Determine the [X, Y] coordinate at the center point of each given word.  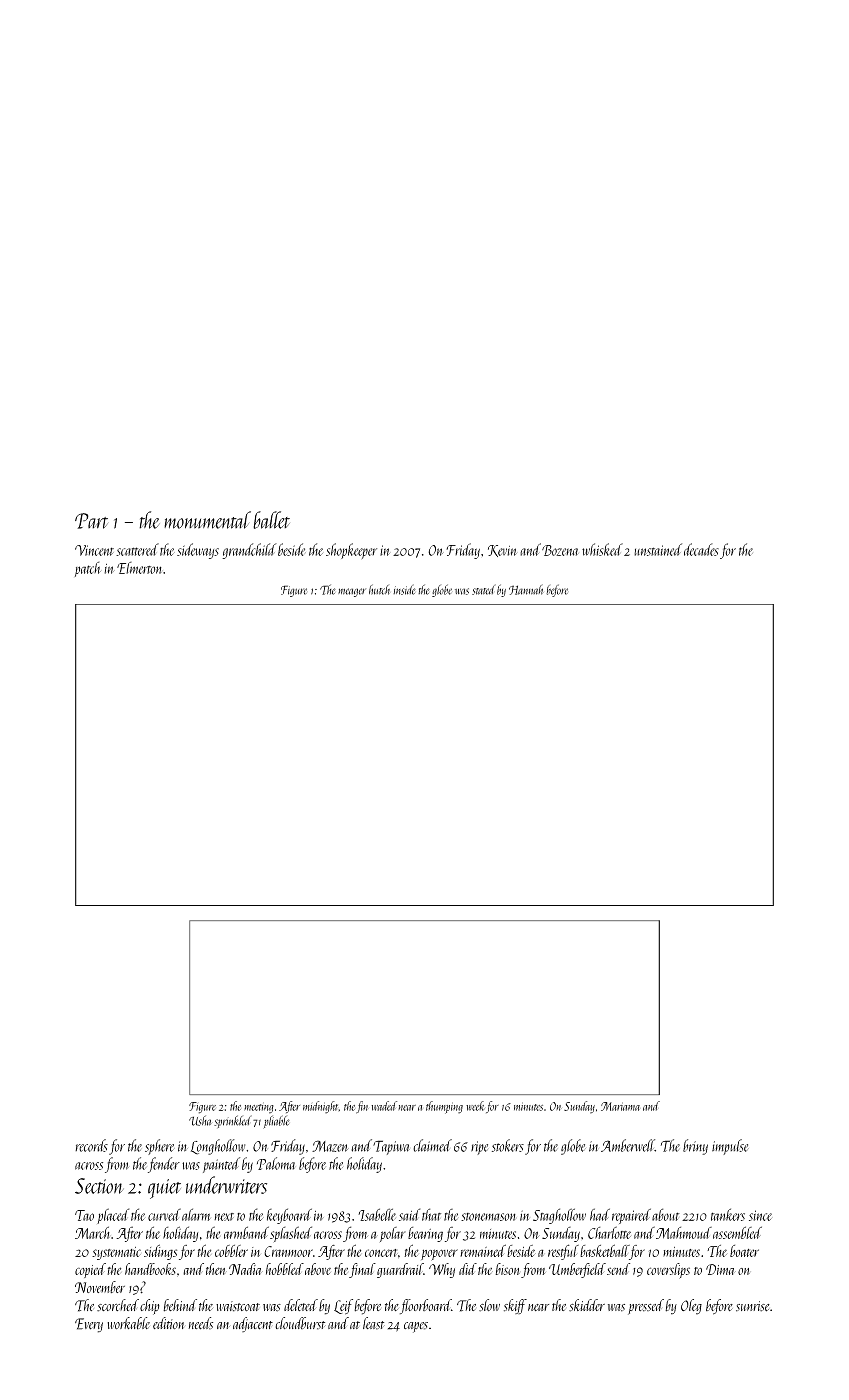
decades [701, 549]
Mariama [620, 1106]
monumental [207, 520]
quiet [164, 1189]
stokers [508, 1145]
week [475, 1106]
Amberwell [628, 1145]
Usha [200, 1120]
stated [484, 589]
